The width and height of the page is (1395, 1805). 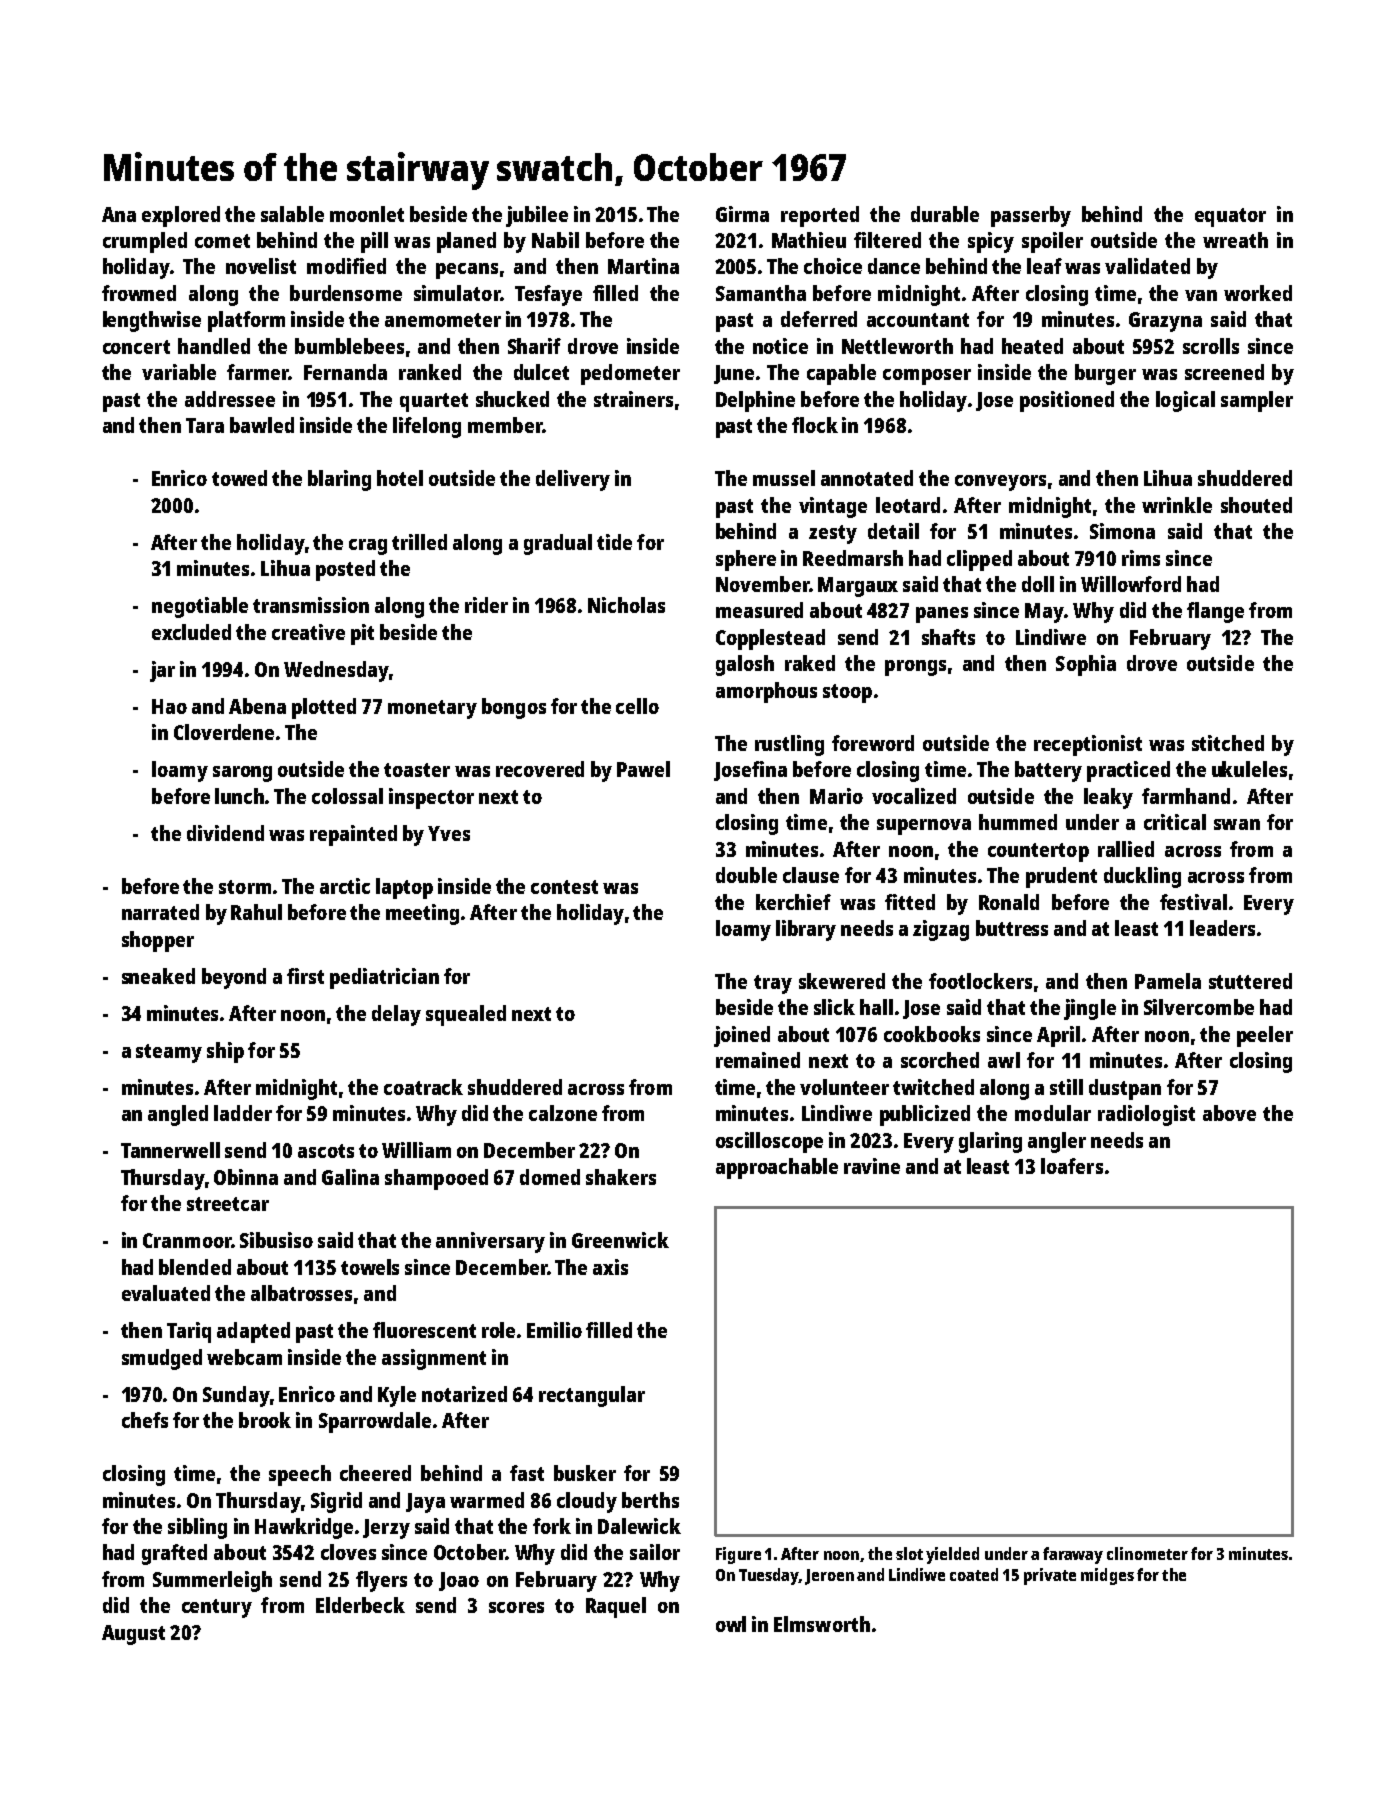 What do you see at coordinates (746, 875) in the page?
I see `double` at bounding box center [746, 875].
